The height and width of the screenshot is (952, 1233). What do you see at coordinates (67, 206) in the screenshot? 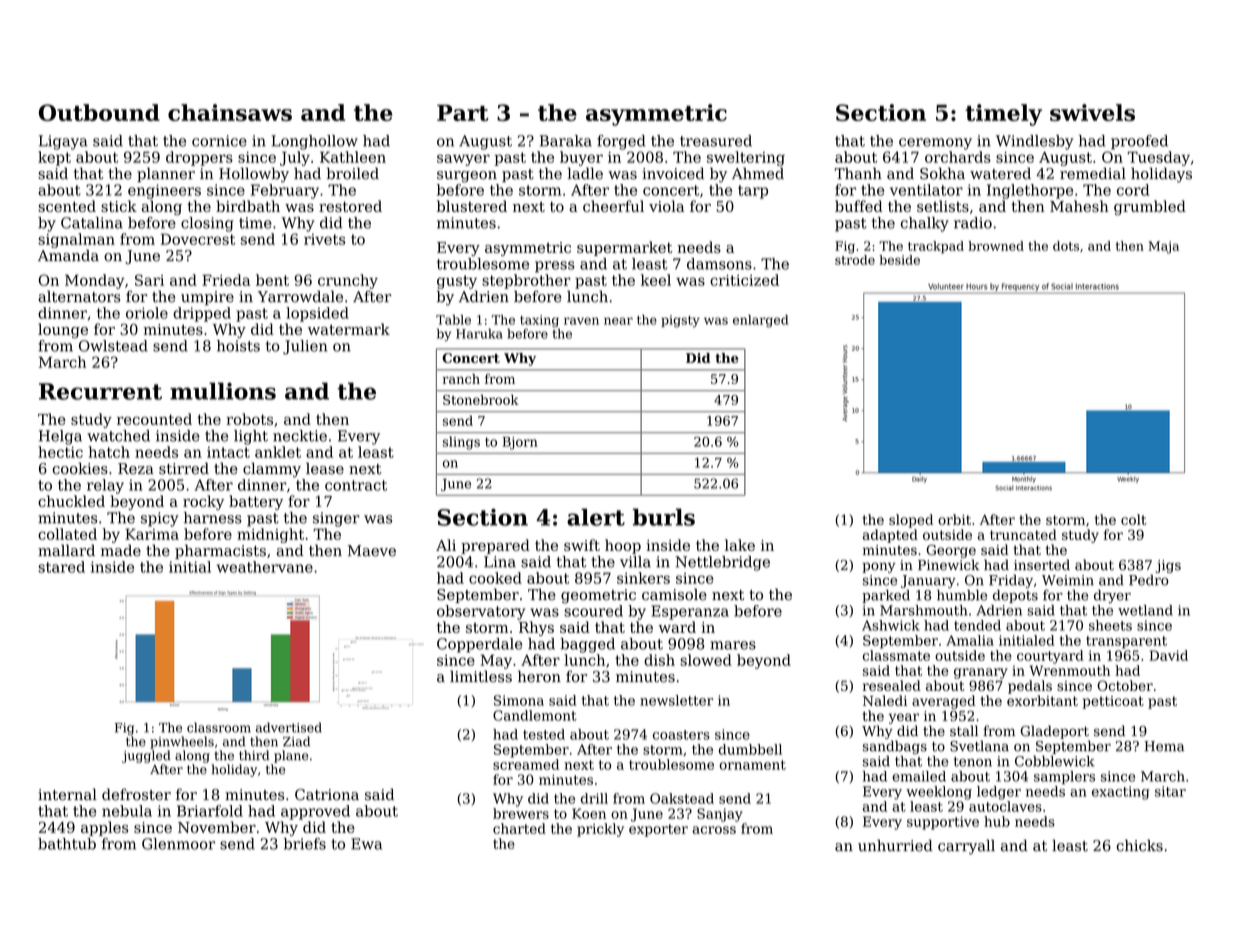
I see `scented` at bounding box center [67, 206].
